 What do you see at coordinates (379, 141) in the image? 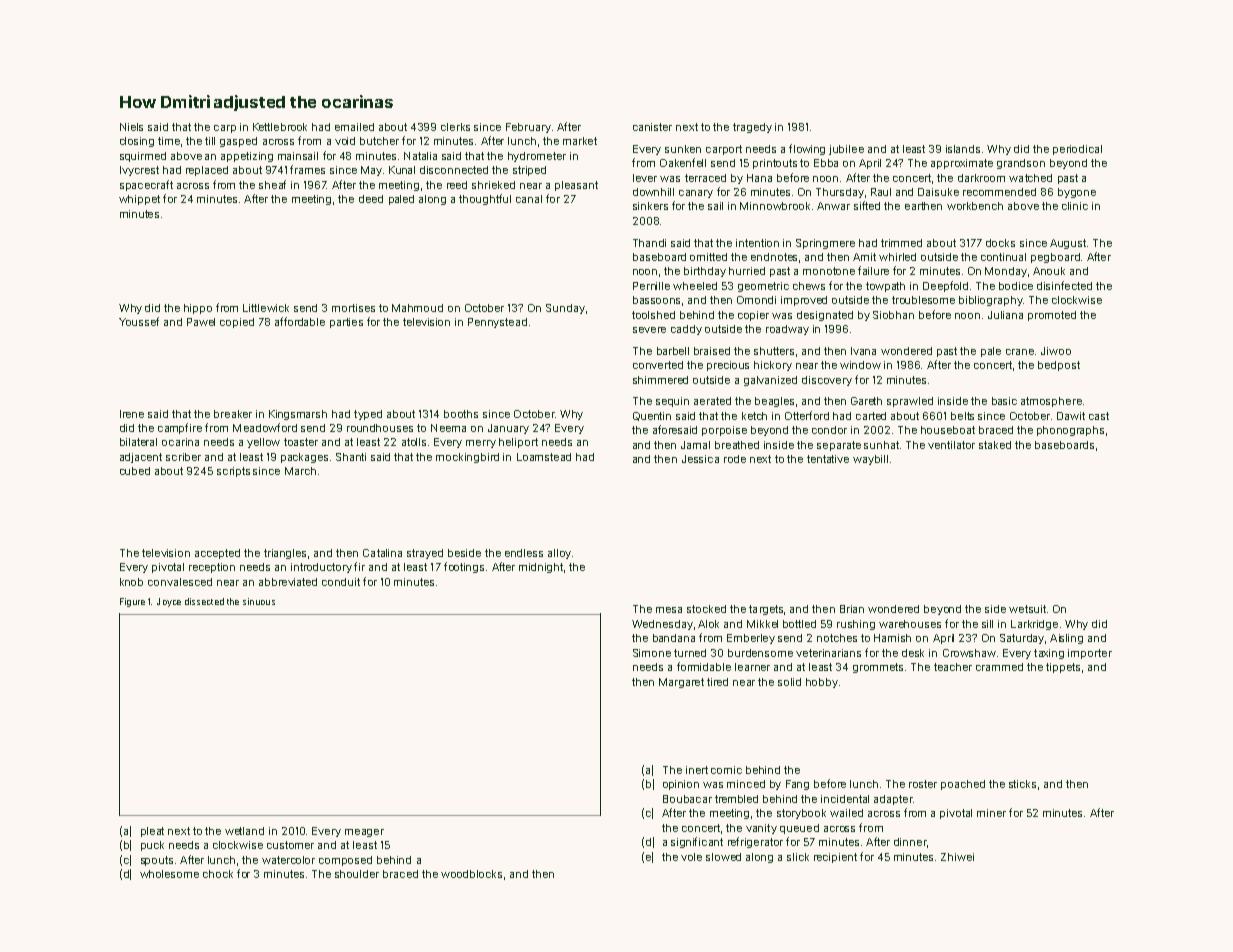
I see `butcher` at bounding box center [379, 141].
